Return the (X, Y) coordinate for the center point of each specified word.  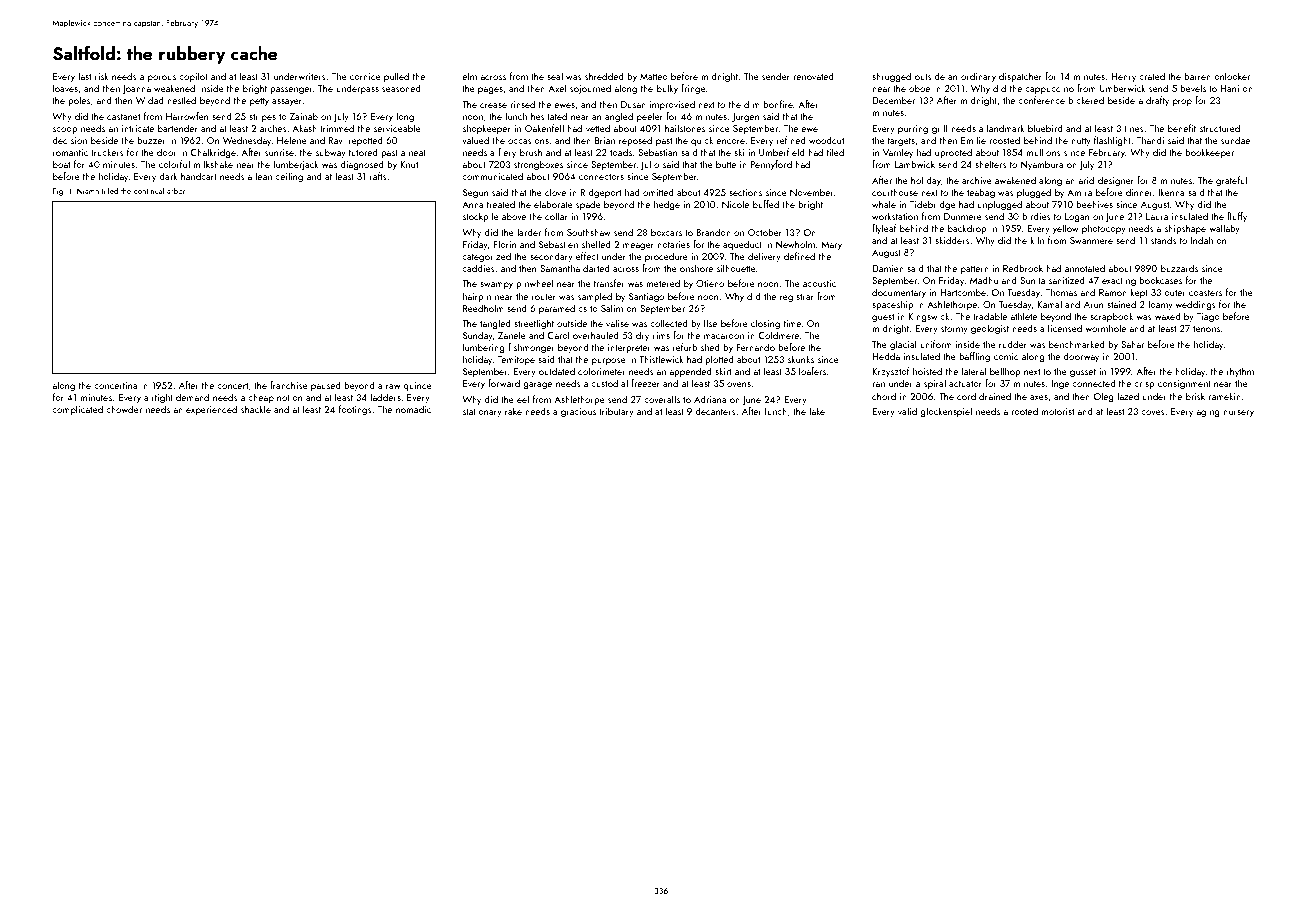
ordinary (978, 77)
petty (259, 102)
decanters (715, 411)
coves (1153, 412)
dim (752, 104)
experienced (211, 410)
